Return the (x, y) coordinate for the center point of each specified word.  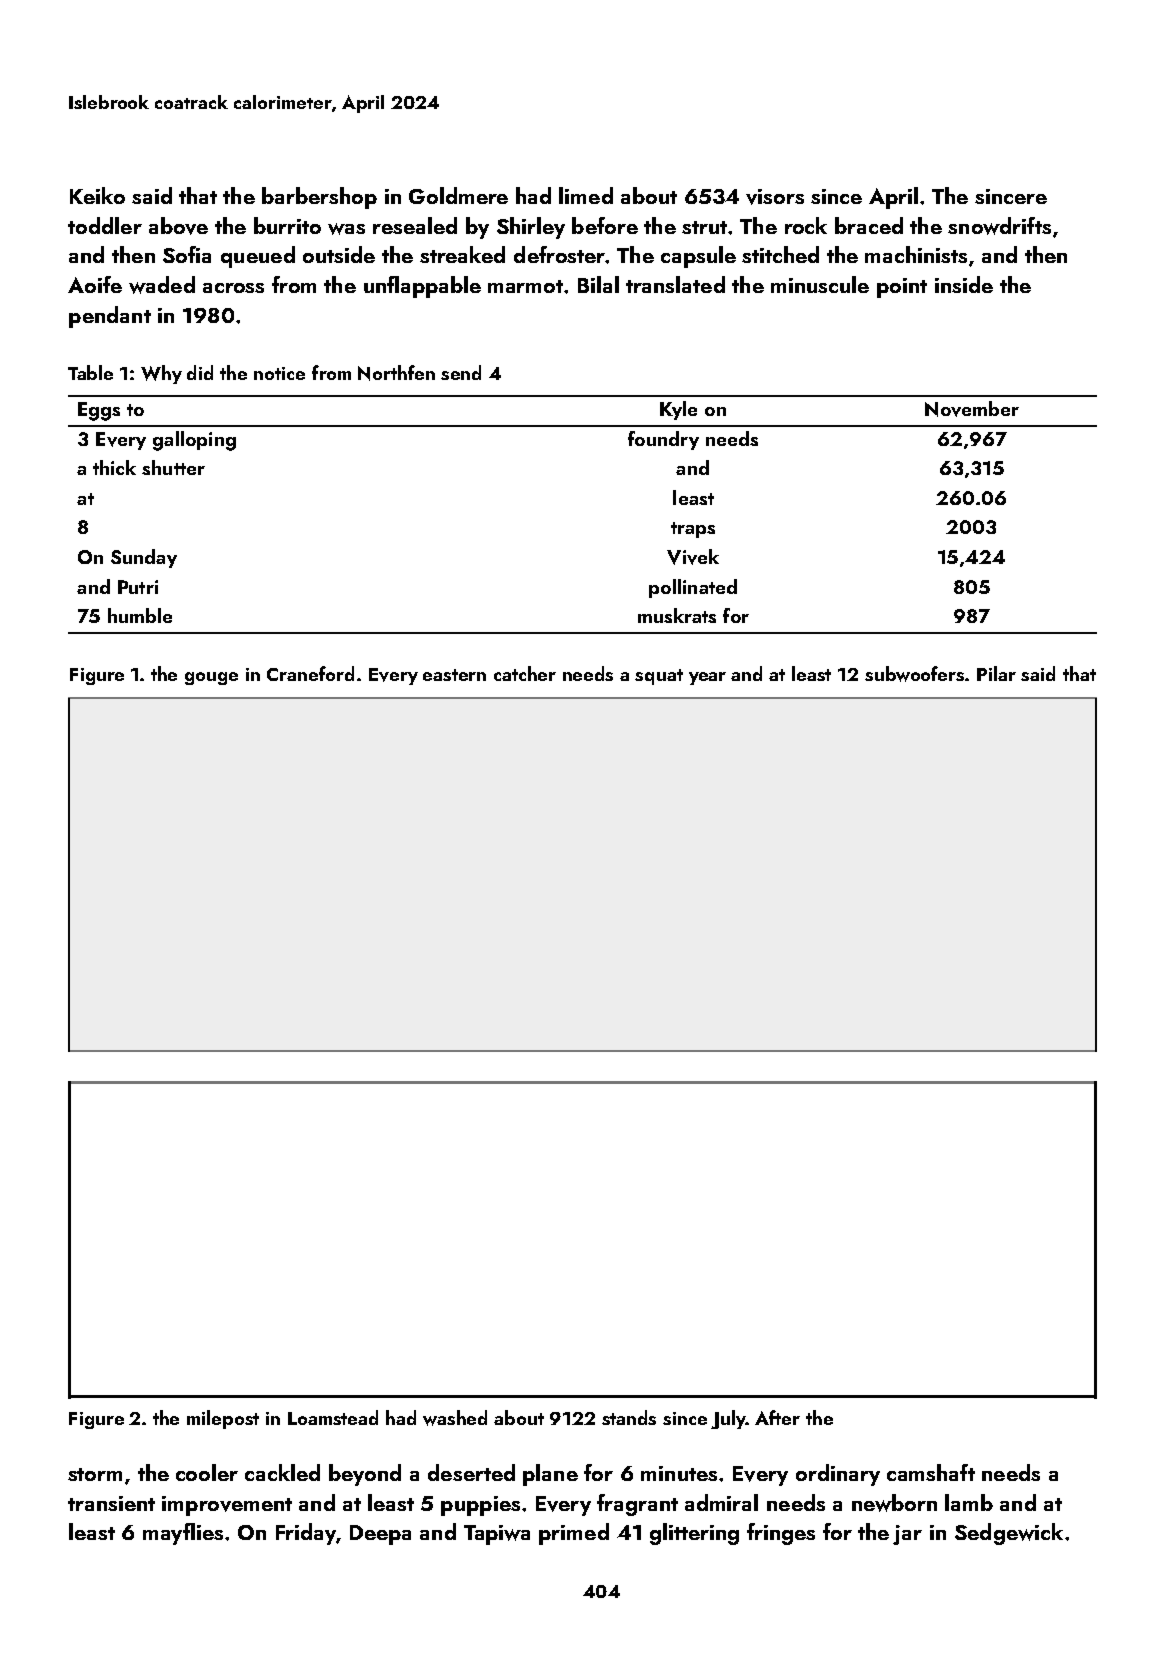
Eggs (99, 411)
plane (550, 1475)
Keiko (97, 195)
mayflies (183, 1534)
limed (586, 195)
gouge (211, 678)
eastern (454, 675)
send (461, 372)
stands (629, 1417)
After (777, 1417)
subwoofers (915, 674)
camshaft (931, 1472)
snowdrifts (999, 226)
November (972, 409)
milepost (223, 1419)
